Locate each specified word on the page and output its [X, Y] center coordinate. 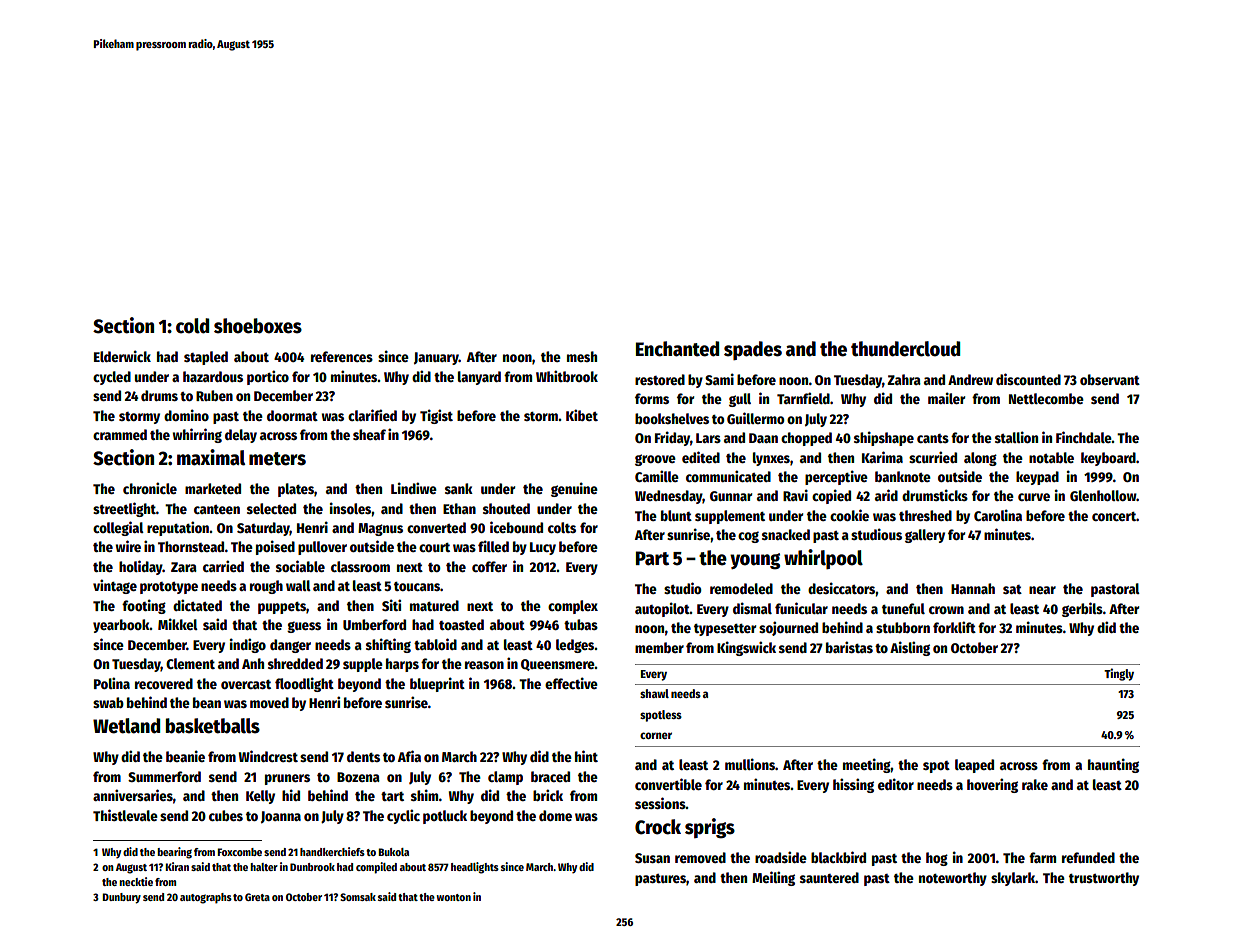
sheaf [369, 434]
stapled [206, 358]
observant [1110, 379]
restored [660, 379]
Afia [409, 756]
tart [392, 796]
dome [555, 815]
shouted [506, 508]
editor [896, 784]
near [1042, 590]
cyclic [403, 816]
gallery [925, 536]
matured [434, 605]
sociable [300, 566]
